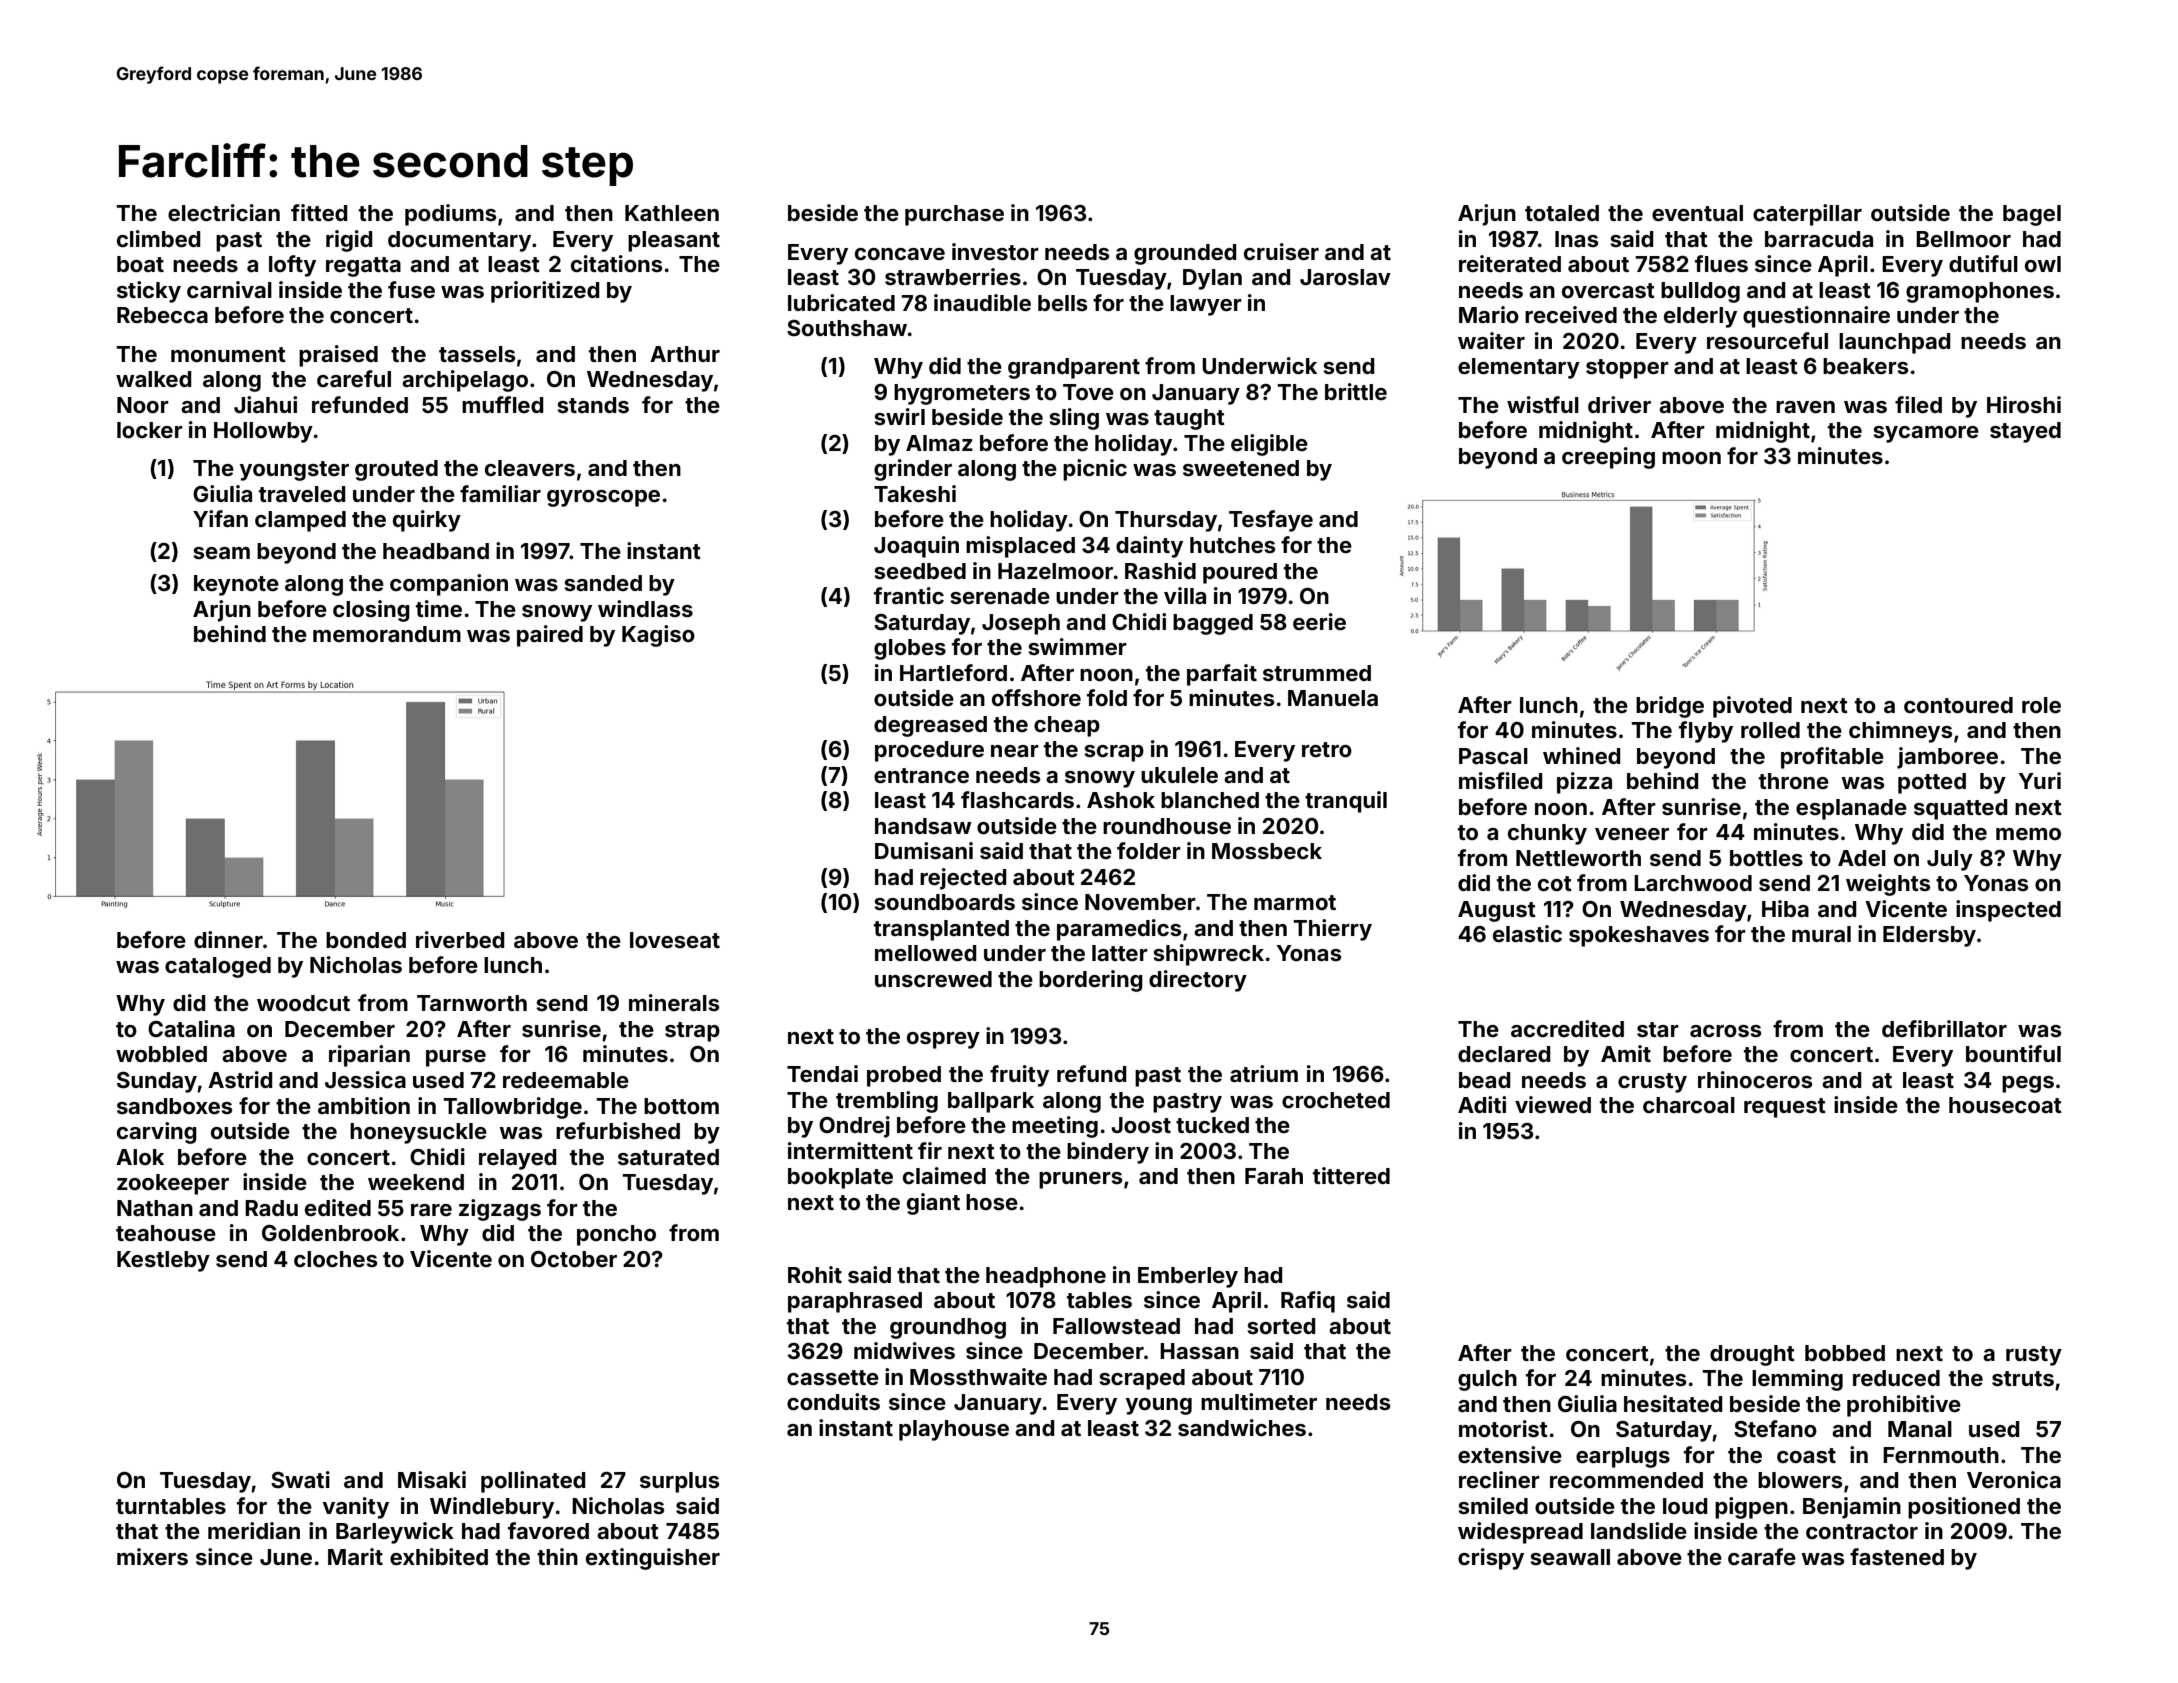 Image resolution: width=2178 pixels, height=1683 pixels. What do you see at coordinates (550, 636) in the screenshot?
I see `paired` at bounding box center [550, 636].
